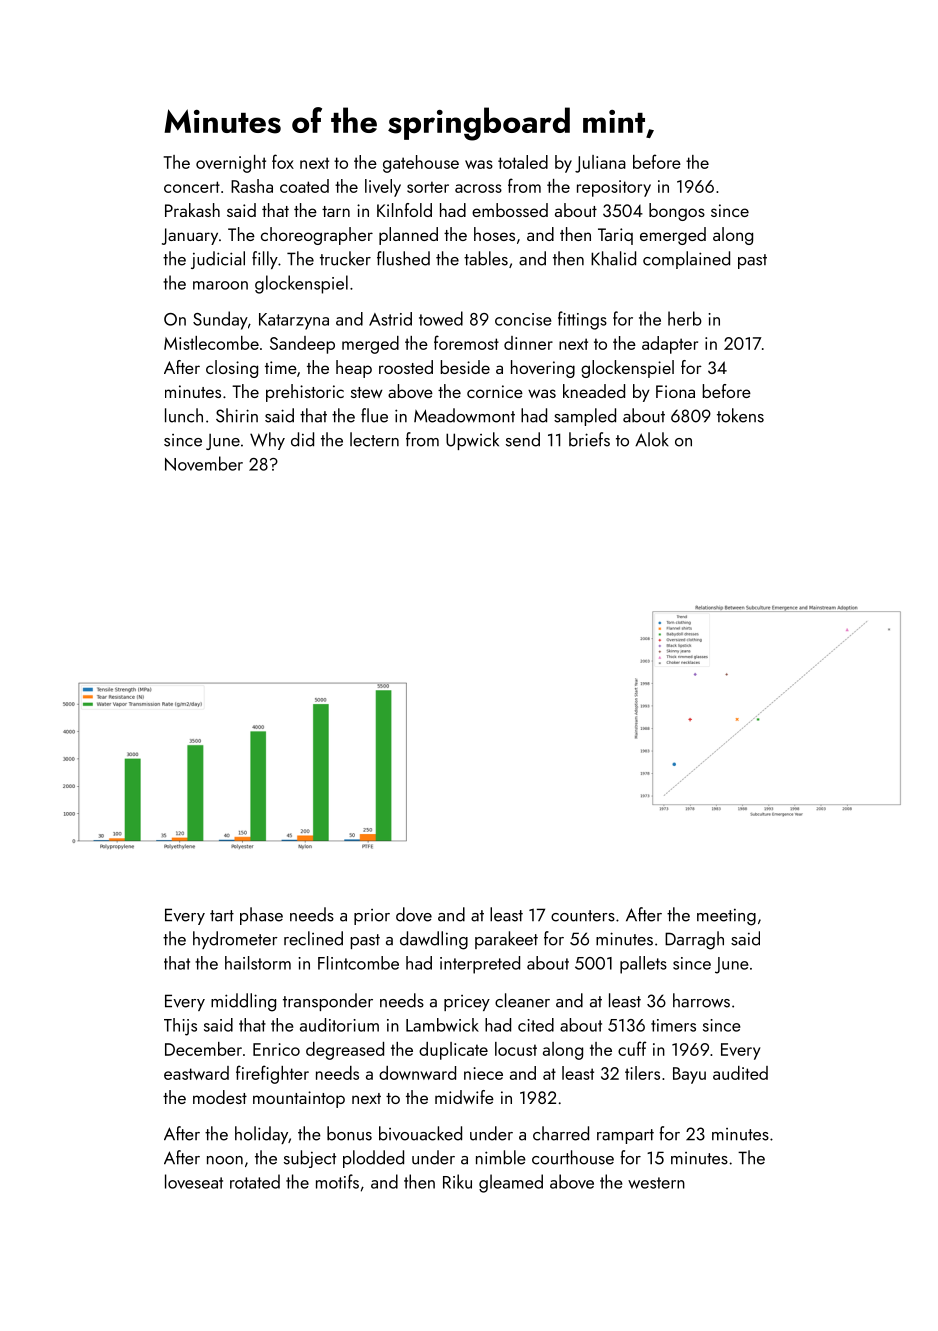 Image resolution: width=938 pixels, height=1331 pixels. What do you see at coordinates (184, 415) in the document?
I see `lunch` at bounding box center [184, 415].
